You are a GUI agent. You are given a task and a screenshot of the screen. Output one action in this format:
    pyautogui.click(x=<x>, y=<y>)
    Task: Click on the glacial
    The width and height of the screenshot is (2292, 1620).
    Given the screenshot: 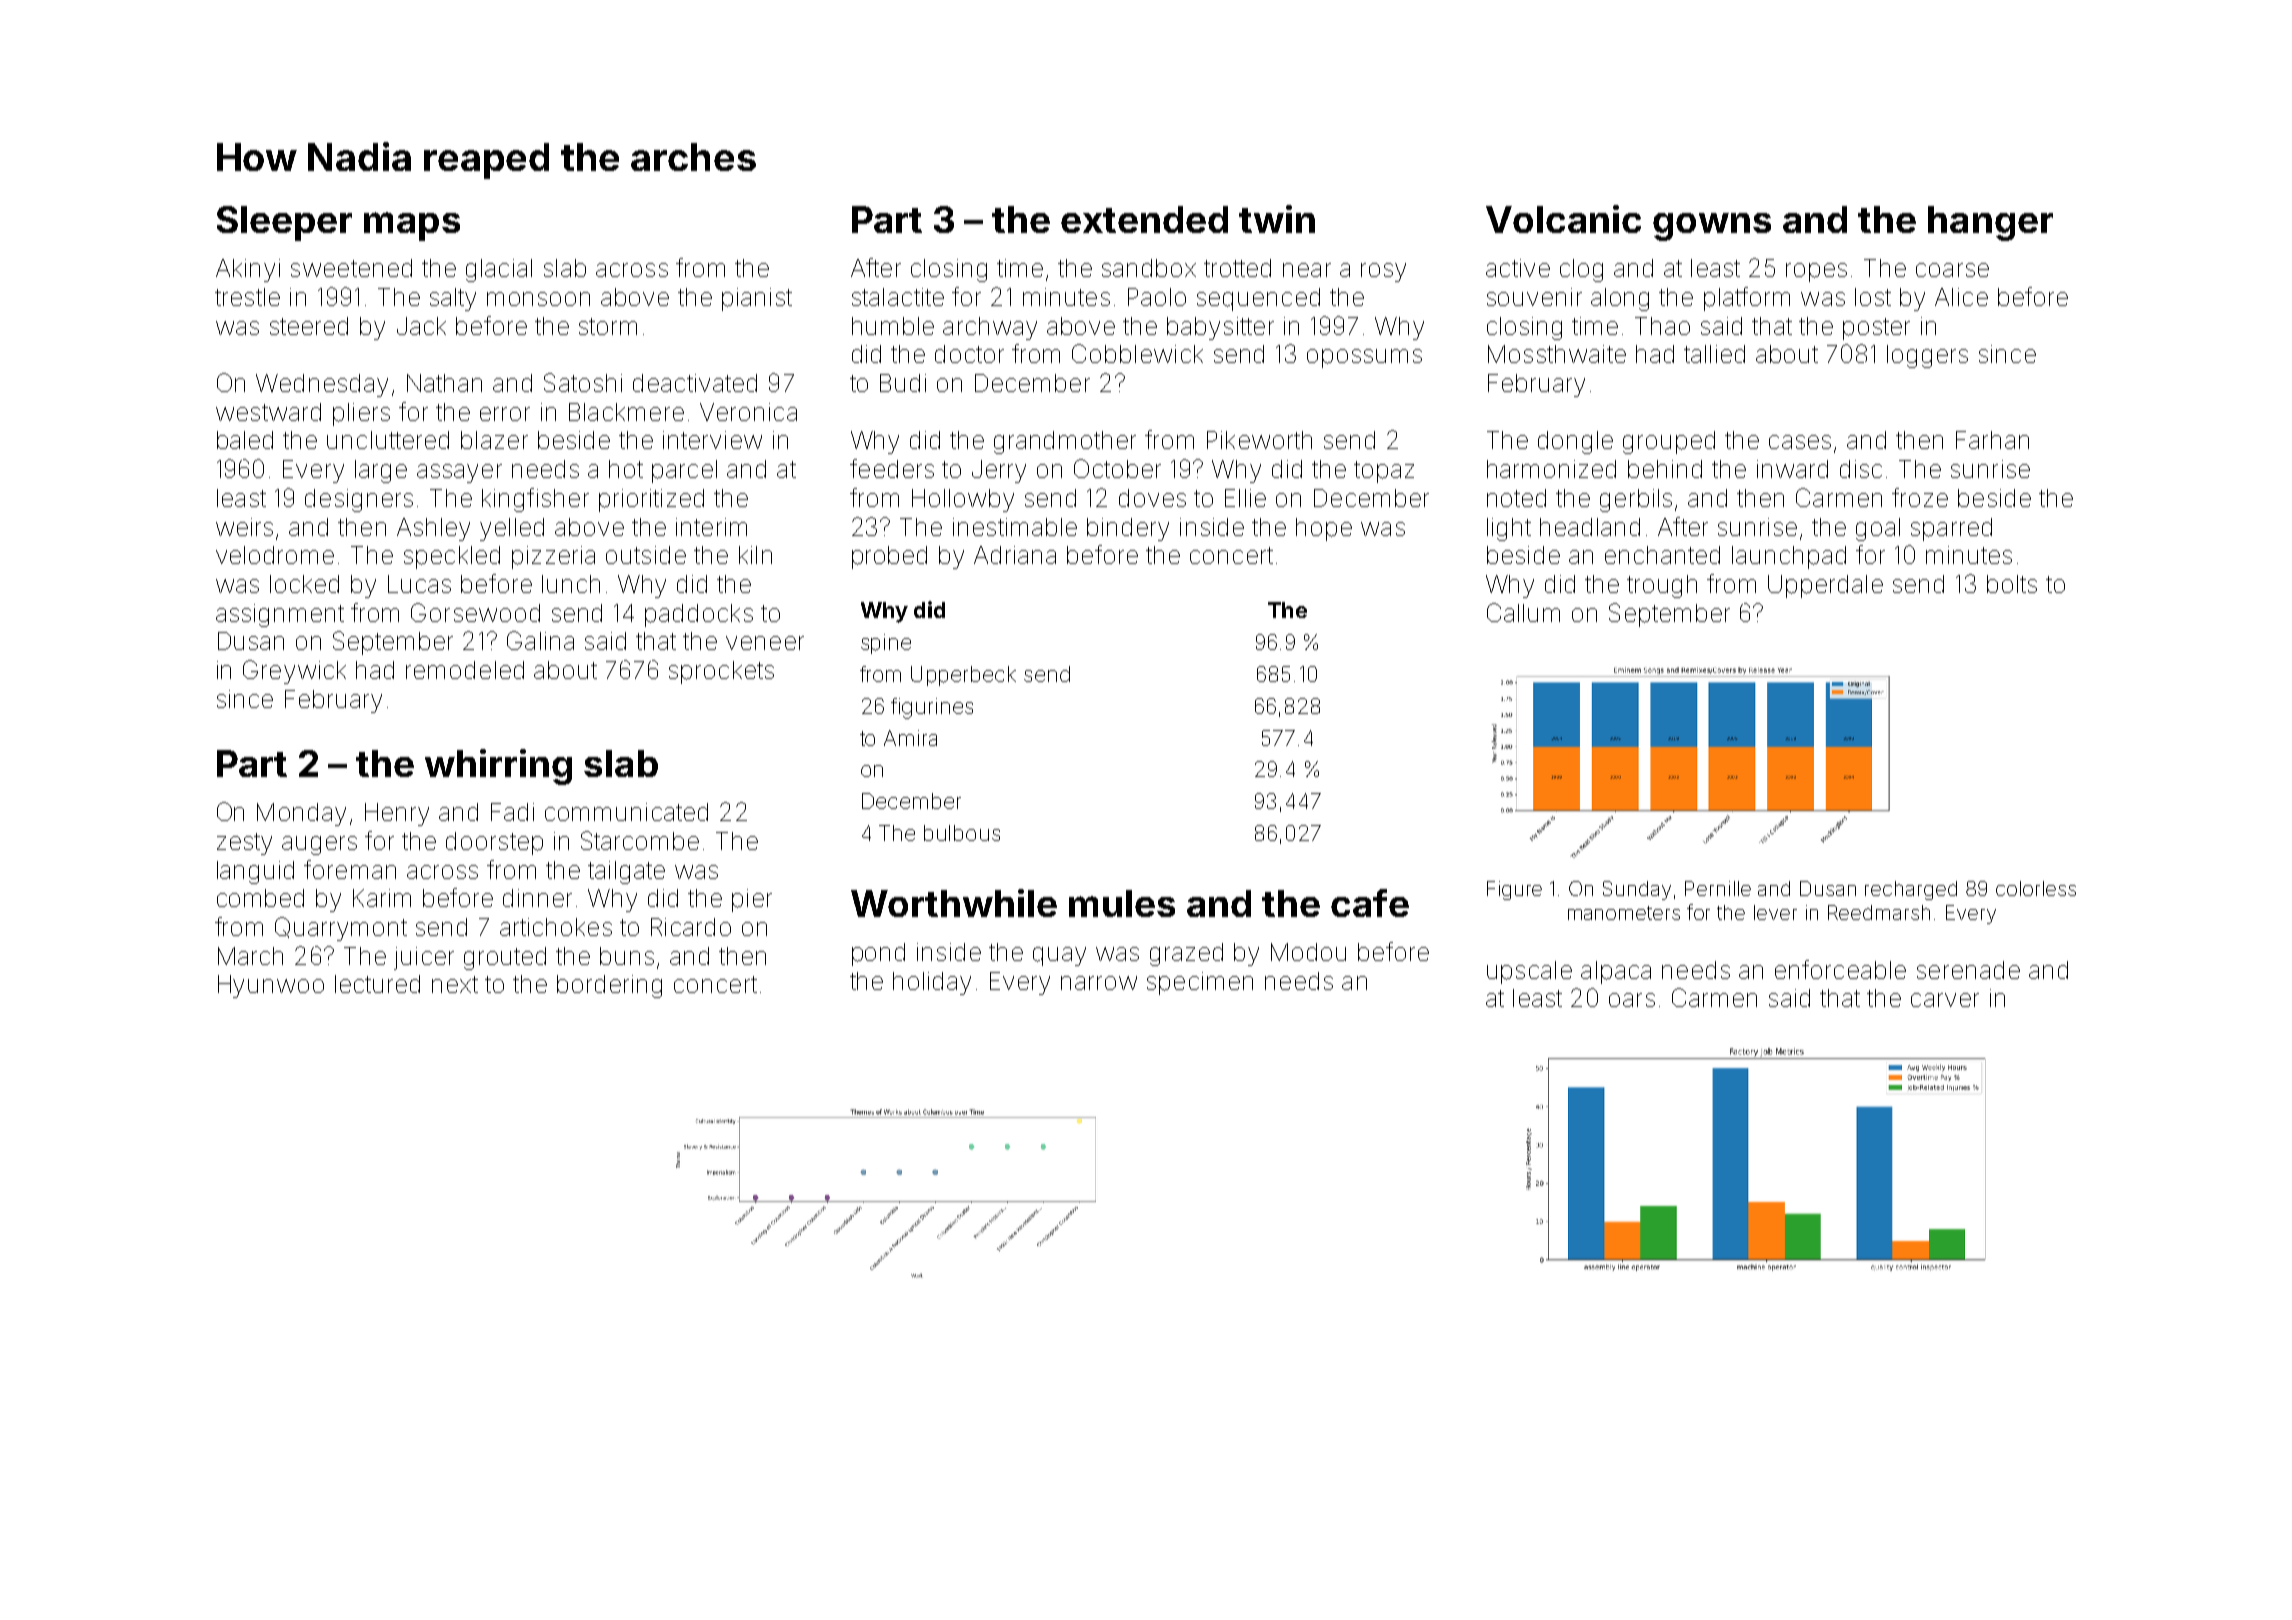 What is the action you would take?
    pyautogui.click(x=499, y=270)
